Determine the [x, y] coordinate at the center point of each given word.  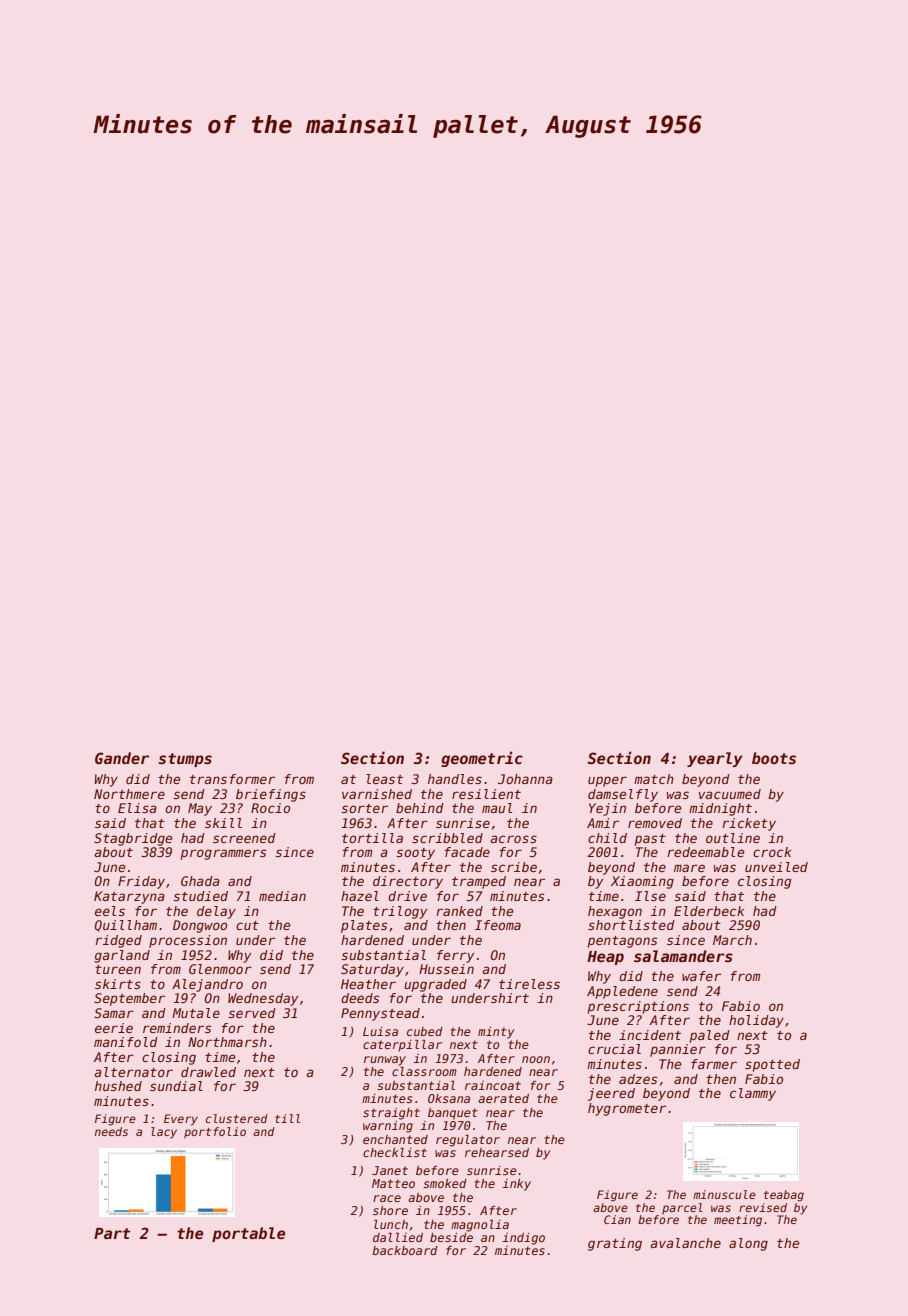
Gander [122, 758]
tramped [479, 882]
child [607, 838]
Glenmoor [220, 969]
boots [774, 758]
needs [111, 1131]
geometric [482, 759]
